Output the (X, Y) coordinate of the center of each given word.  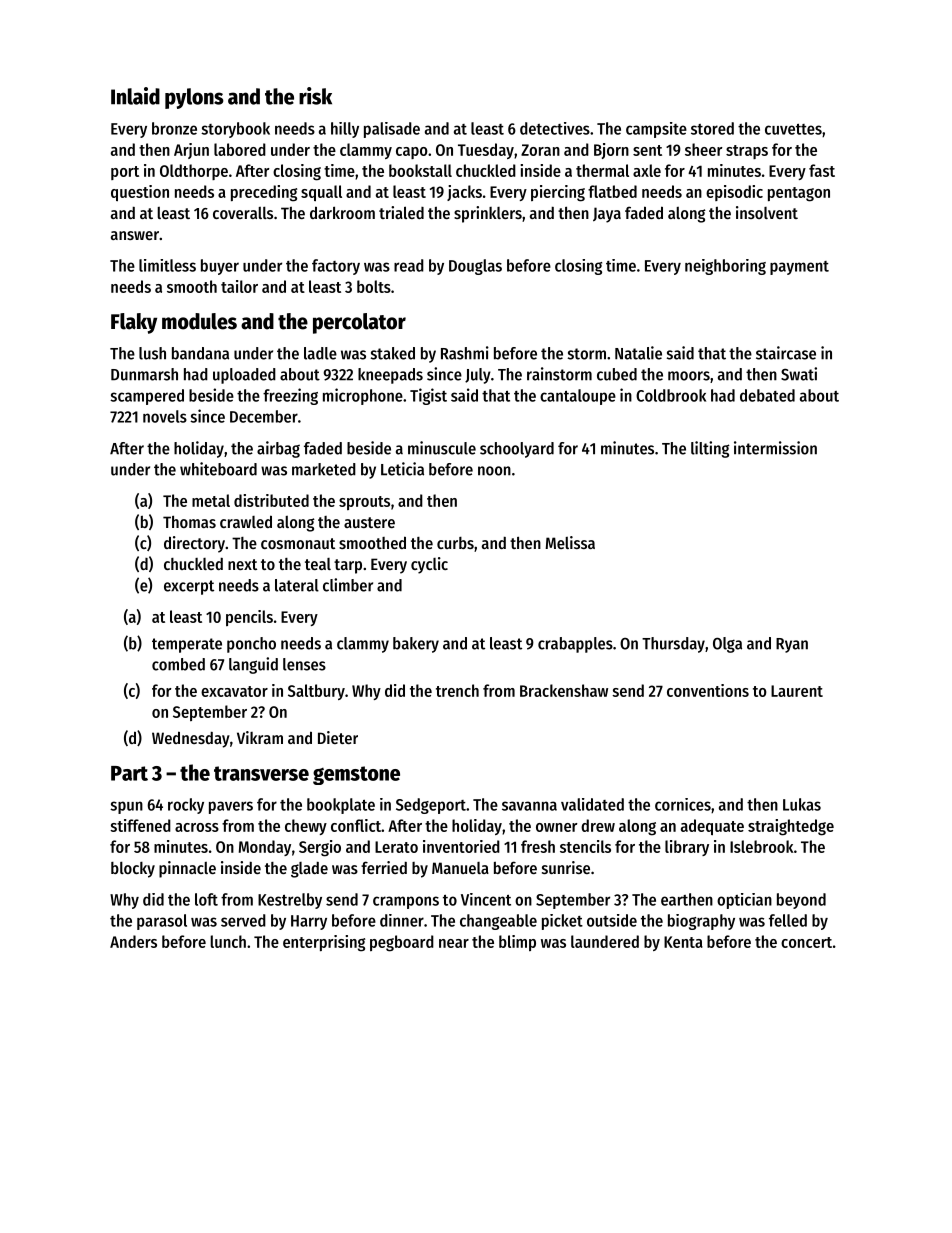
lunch (228, 941)
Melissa (570, 542)
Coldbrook (671, 395)
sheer (704, 149)
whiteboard (218, 469)
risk (315, 96)
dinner (402, 920)
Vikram (260, 737)
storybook (235, 130)
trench (457, 690)
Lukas (802, 804)
